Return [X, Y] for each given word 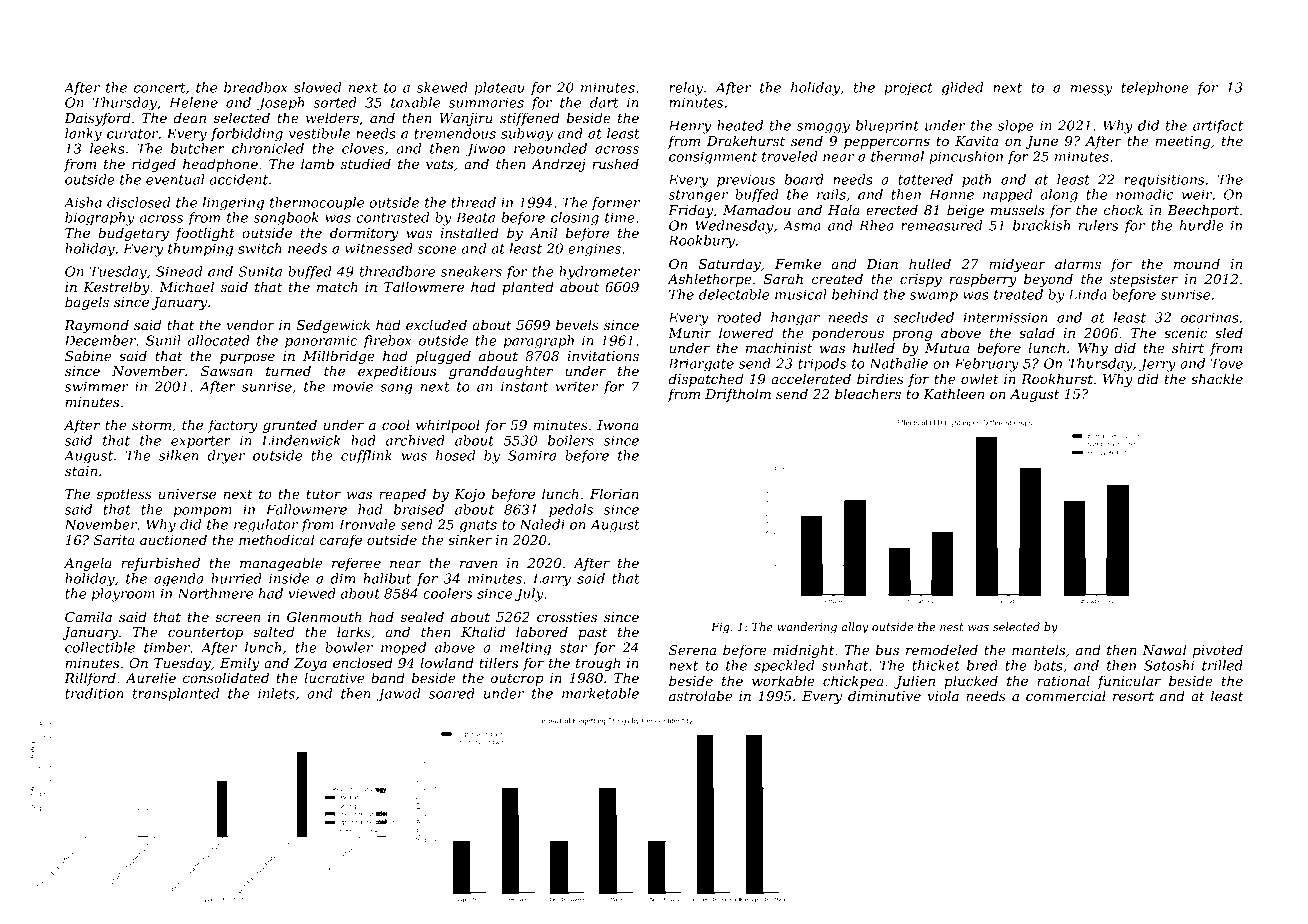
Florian [614, 493]
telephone [1155, 88]
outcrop [516, 680]
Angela [88, 564]
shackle [1217, 378]
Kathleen [953, 393]
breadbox [256, 87]
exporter [201, 442]
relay [686, 89]
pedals [571, 510]
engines [594, 250]
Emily [239, 664]
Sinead [179, 271]
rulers [1098, 225]
